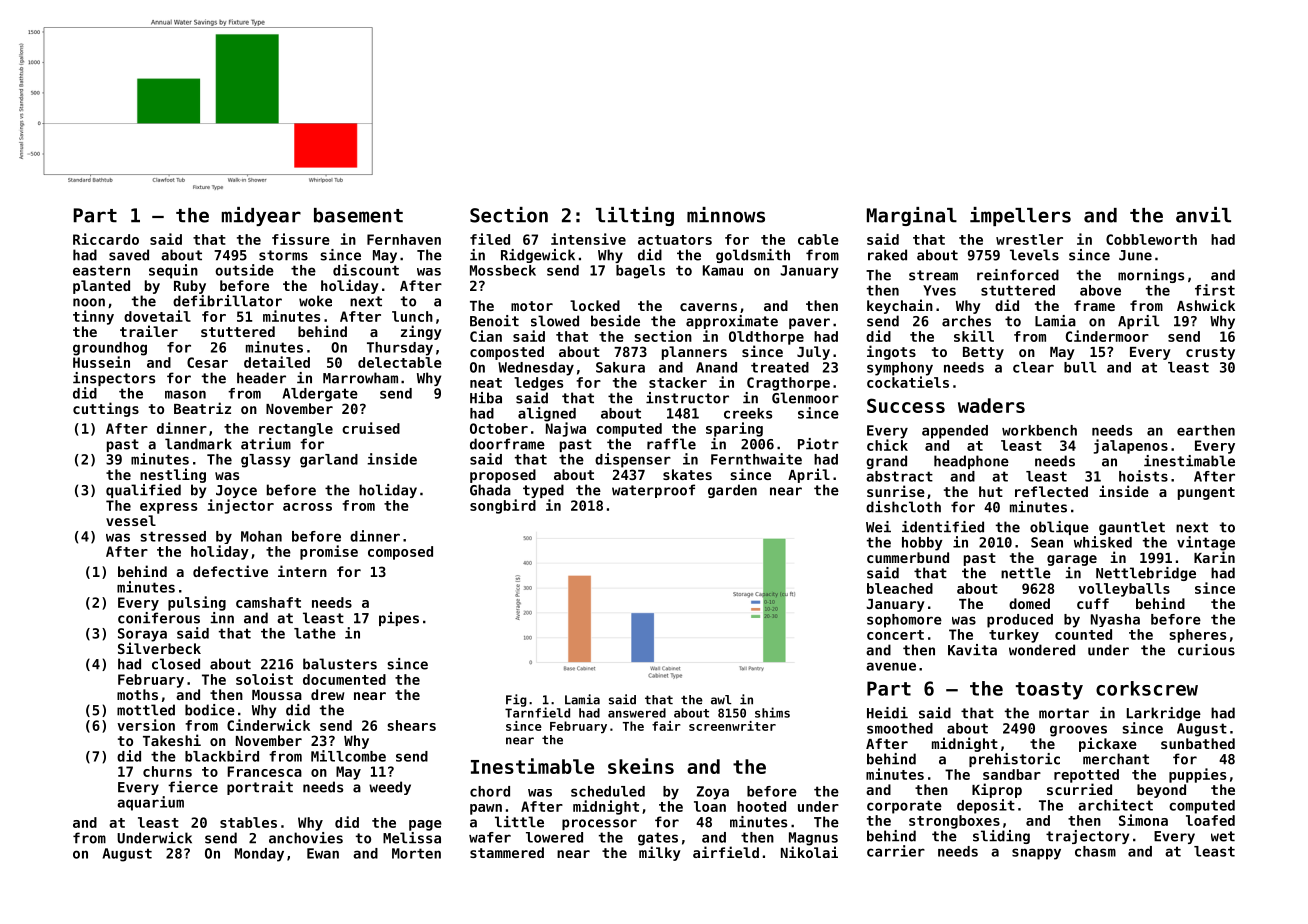  Describe the element at coordinates (635, 216) in the page. I see `lilting` at that location.
